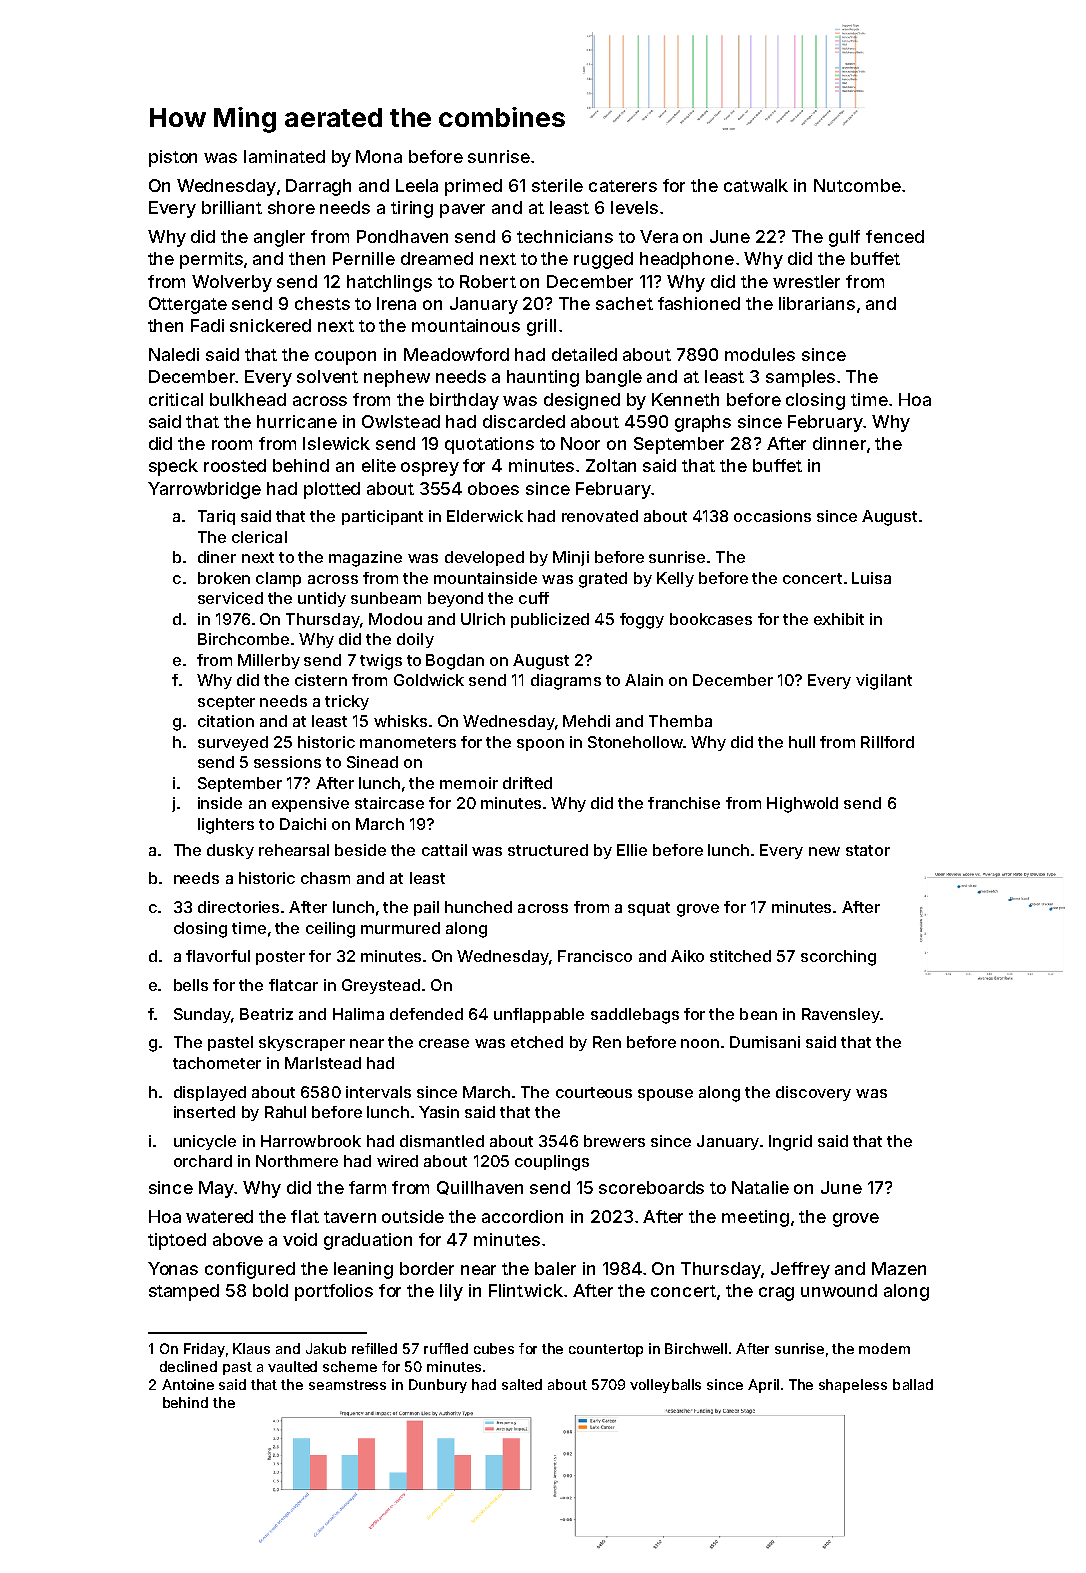  I want to click on Northmere, so click(297, 1161).
